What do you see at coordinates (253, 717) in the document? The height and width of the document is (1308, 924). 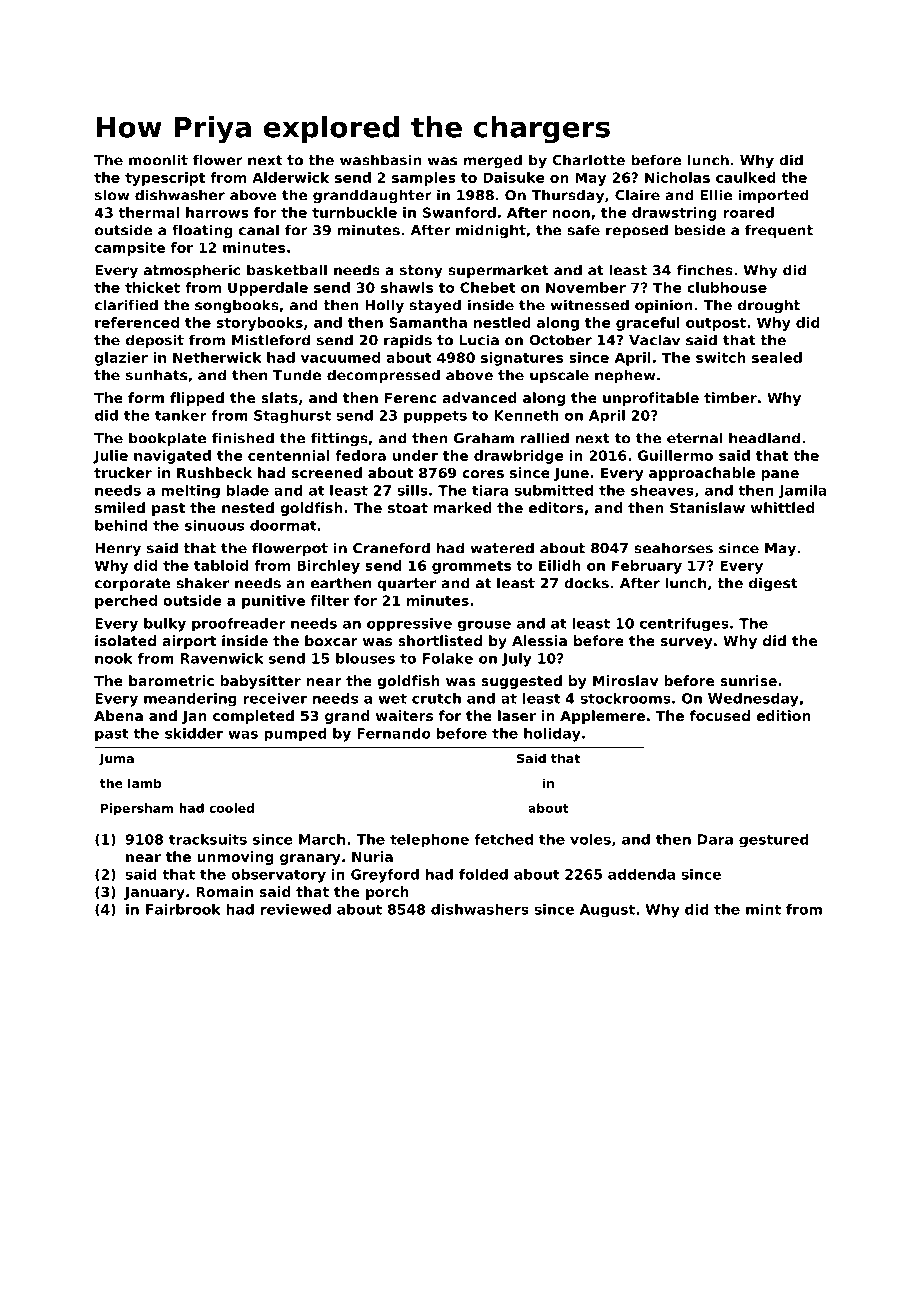 I see `completed` at bounding box center [253, 717].
